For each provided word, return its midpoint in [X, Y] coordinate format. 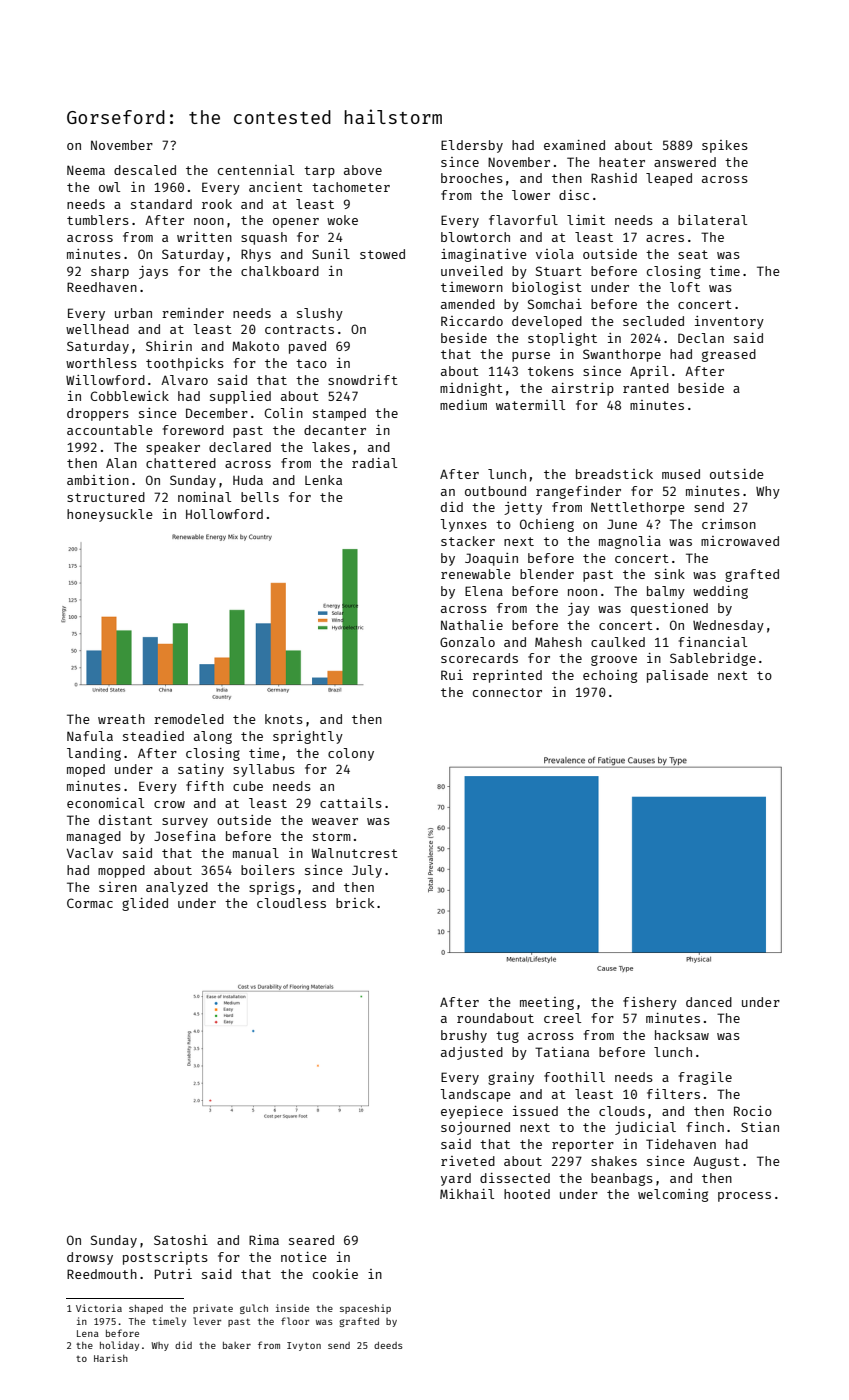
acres [665, 238]
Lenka [323, 480]
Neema [86, 170]
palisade [677, 676]
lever [207, 1321]
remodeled [189, 719]
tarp [319, 172]
